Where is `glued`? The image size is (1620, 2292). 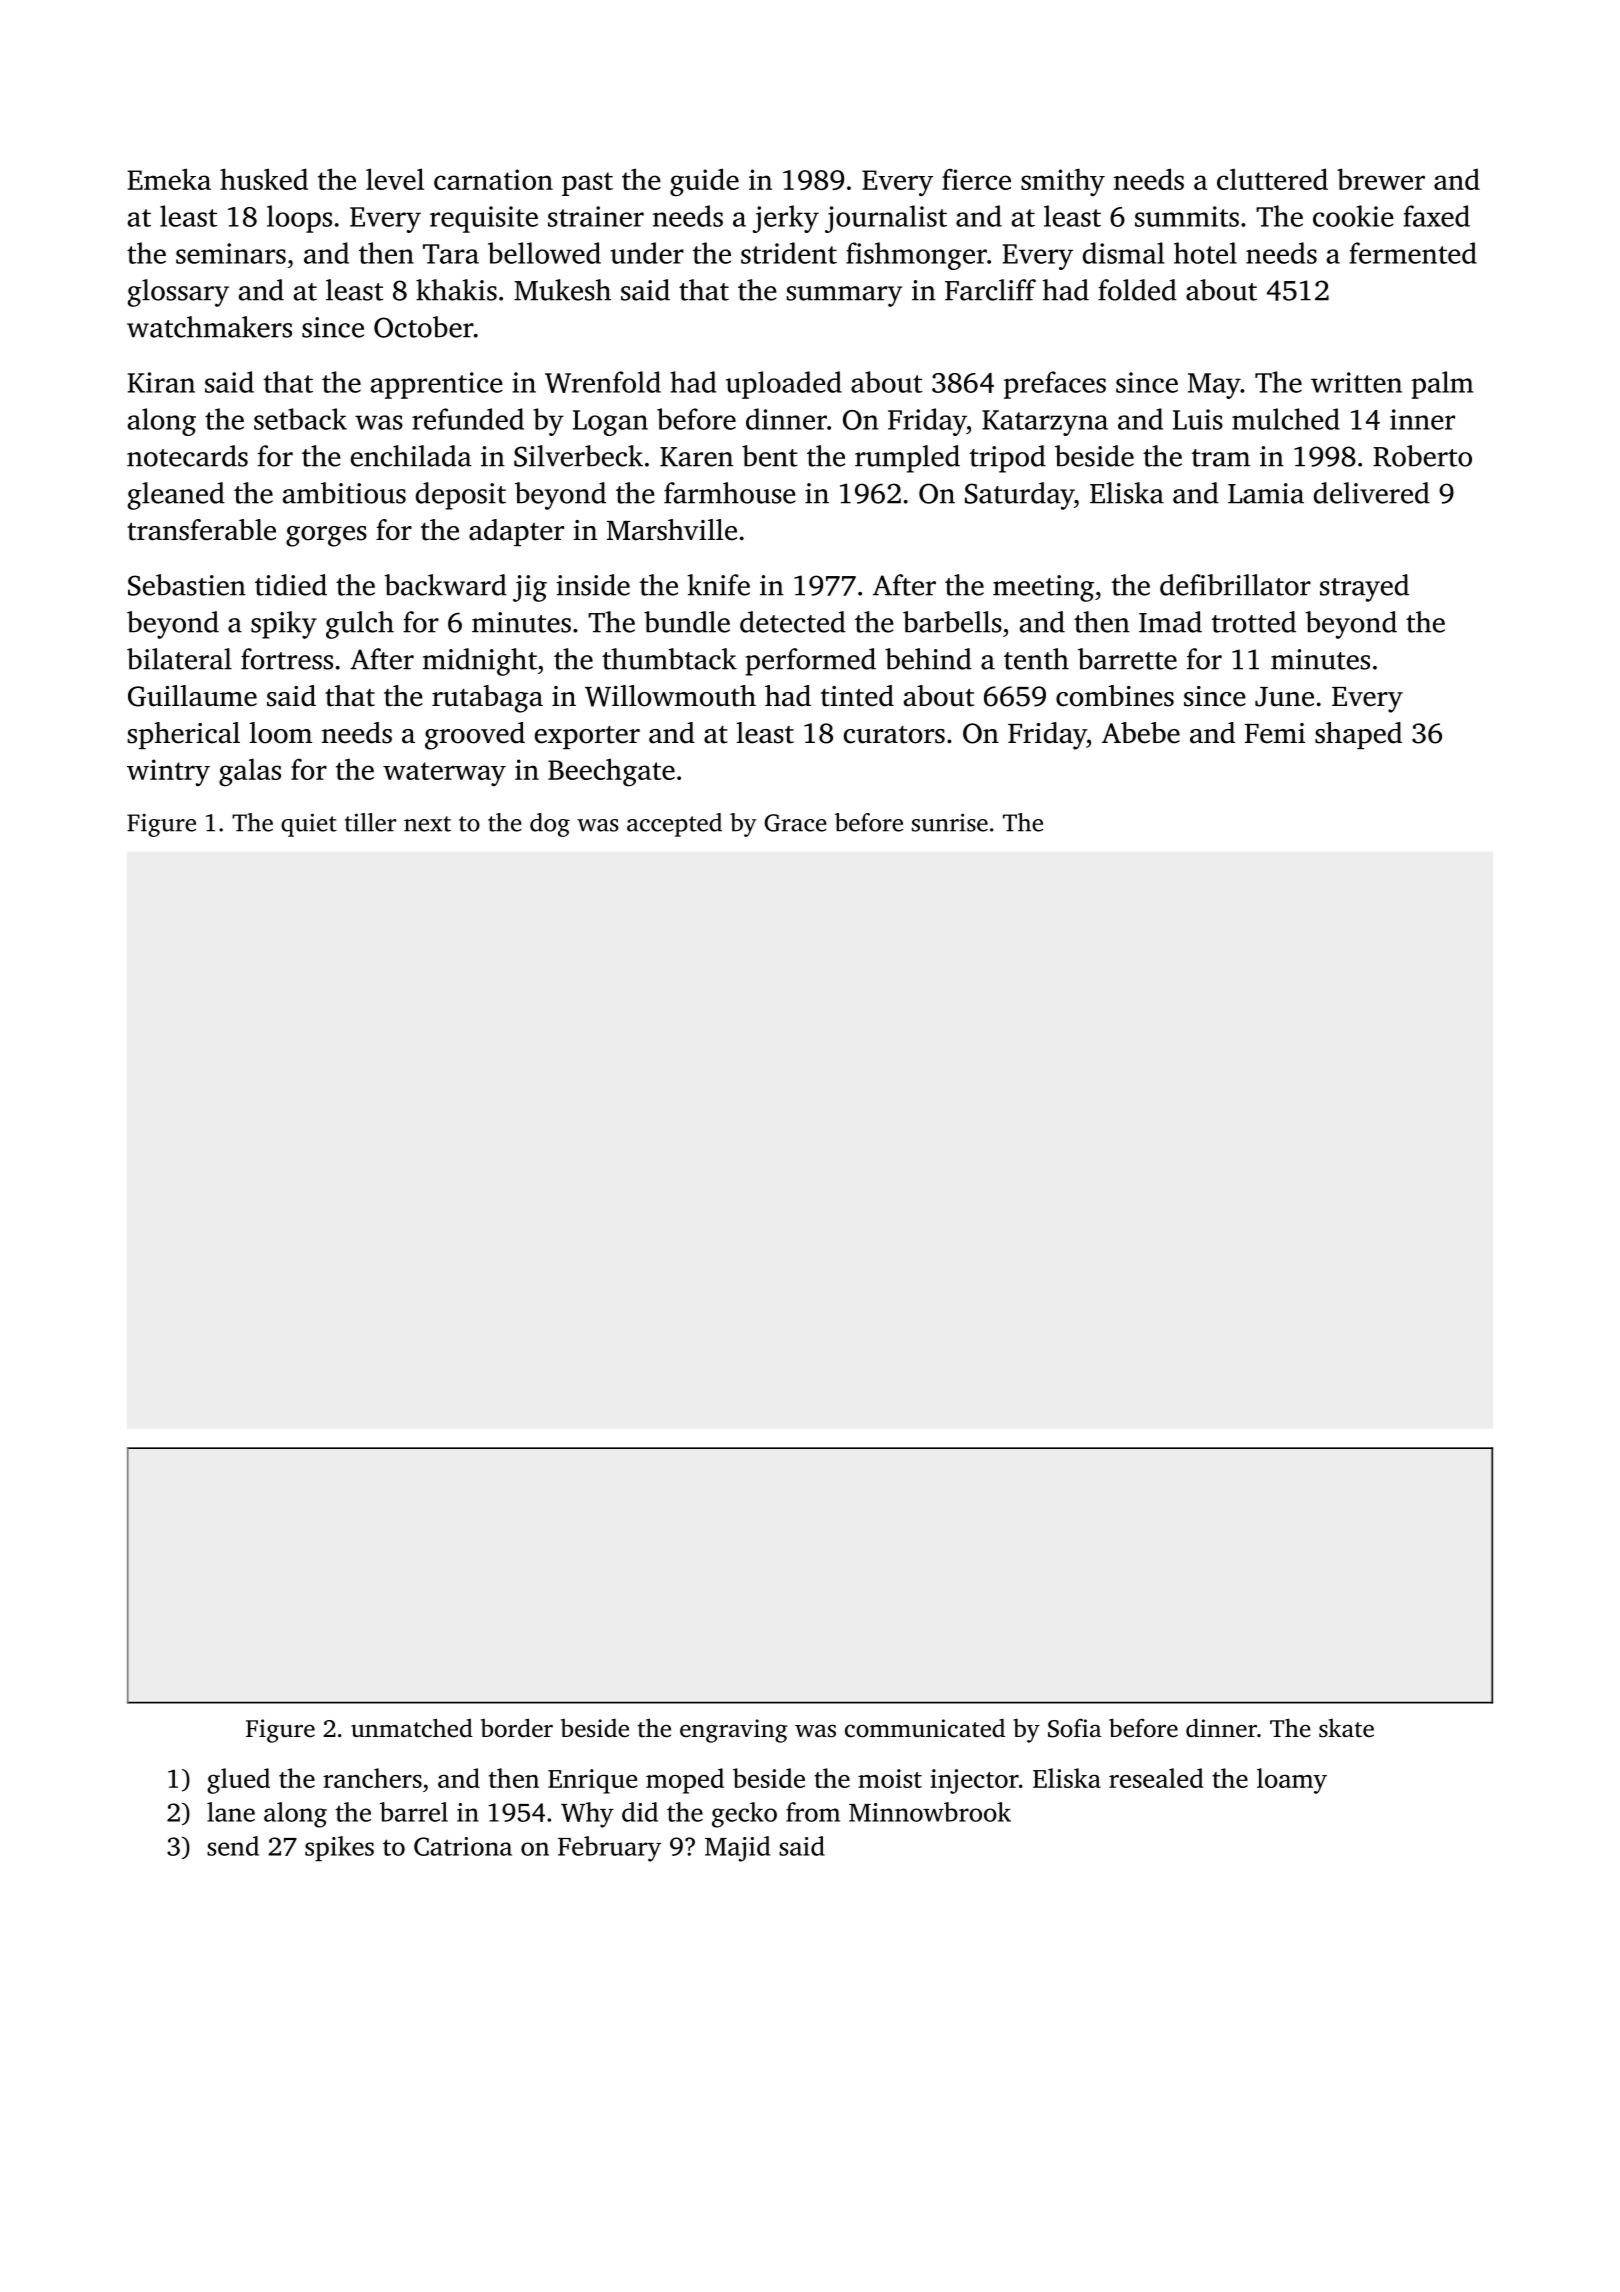
glued is located at coordinates (238, 1781).
